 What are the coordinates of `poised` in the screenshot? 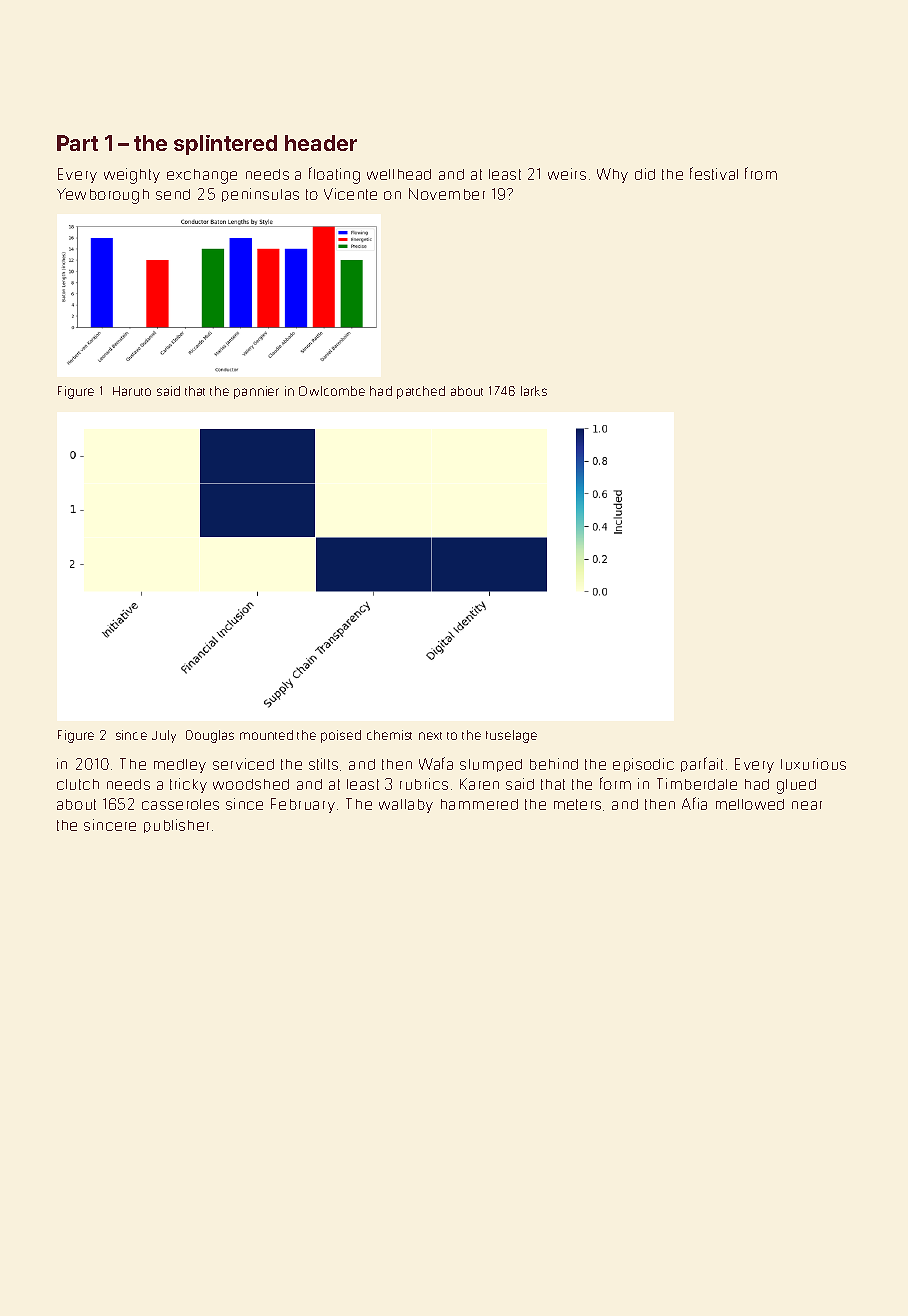 It's located at (341, 736).
